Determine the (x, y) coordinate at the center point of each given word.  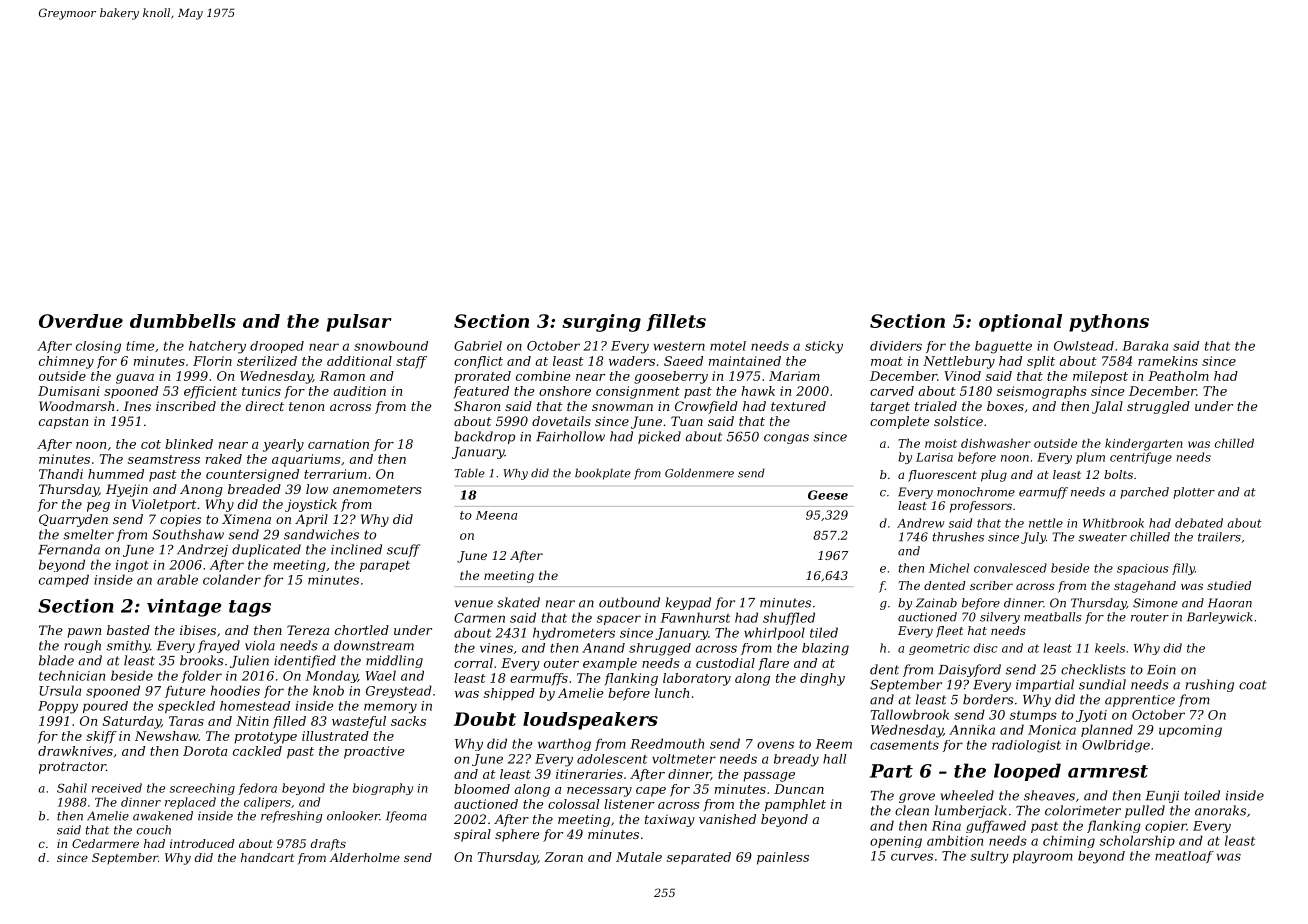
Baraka (1145, 346)
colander (232, 579)
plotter (1194, 493)
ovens (775, 745)
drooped (277, 347)
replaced (190, 803)
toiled (1202, 795)
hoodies (235, 690)
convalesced (1010, 568)
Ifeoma (406, 817)
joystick (311, 505)
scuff (404, 550)
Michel (949, 568)
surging (601, 323)
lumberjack (971, 811)
